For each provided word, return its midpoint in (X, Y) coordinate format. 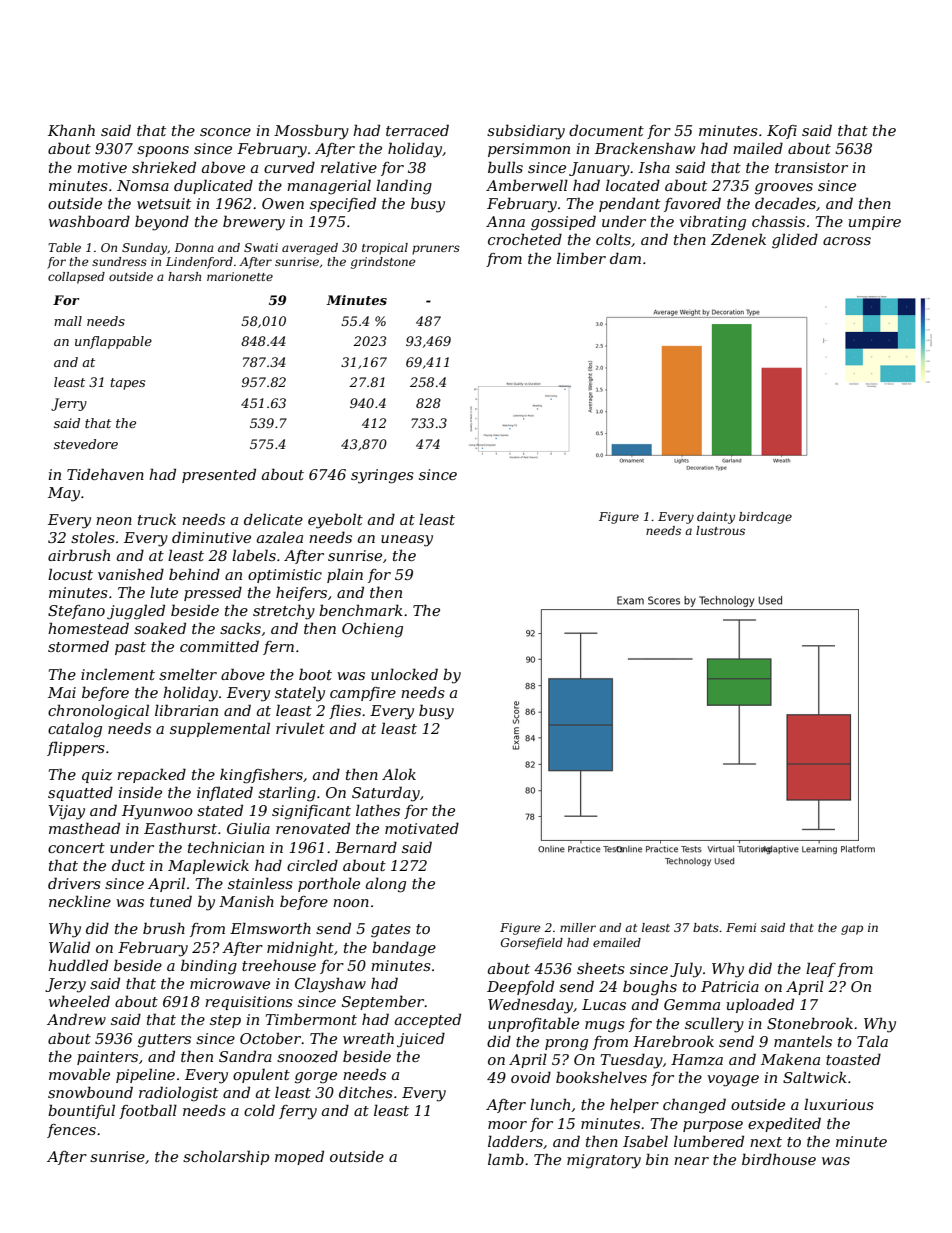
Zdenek (738, 239)
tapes (128, 384)
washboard (89, 221)
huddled (78, 965)
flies (345, 711)
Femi (741, 927)
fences (71, 1131)
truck (157, 519)
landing (404, 187)
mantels (803, 1041)
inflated (225, 793)
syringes (382, 476)
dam (625, 258)
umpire (875, 223)
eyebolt (335, 521)
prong (566, 1045)
